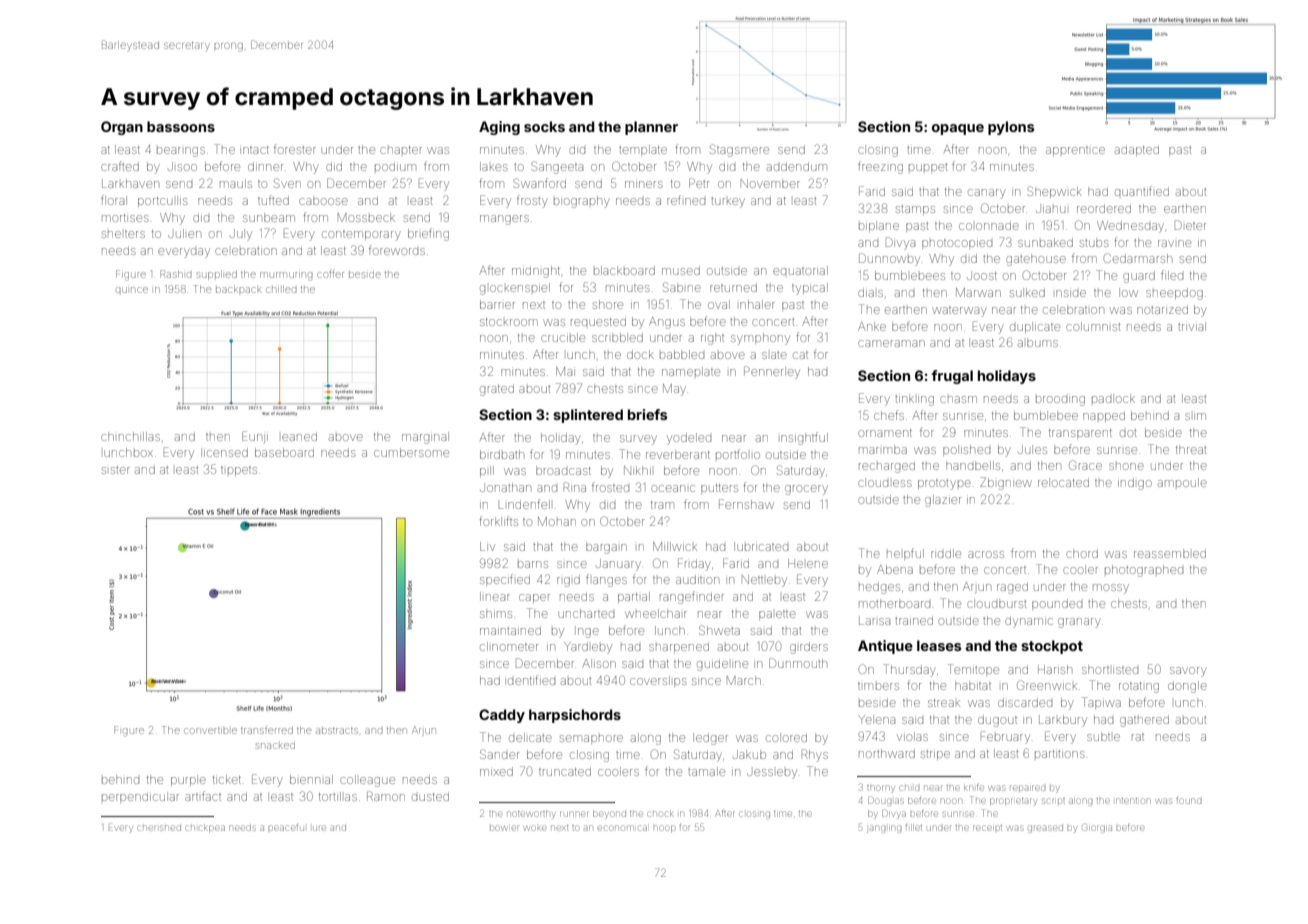 The height and width of the document is (924, 1308). What do you see at coordinates (536, 272) in the document?
I see `midnight` at bounding box center [536, 272].
